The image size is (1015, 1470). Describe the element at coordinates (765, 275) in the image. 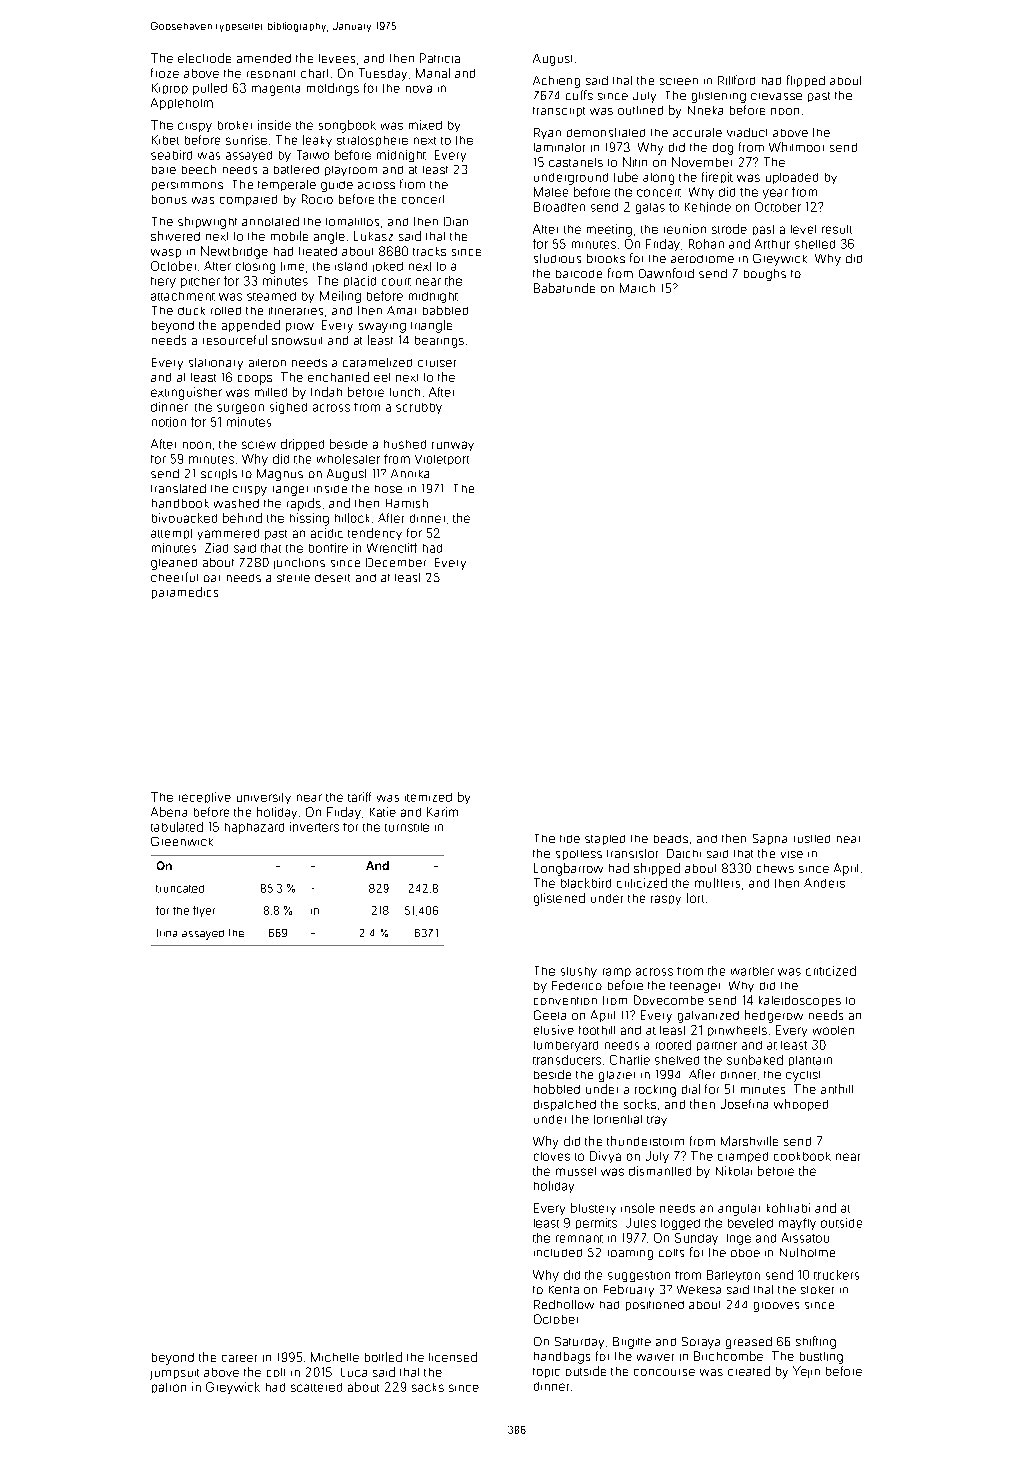

I see `boughs` at that location.
